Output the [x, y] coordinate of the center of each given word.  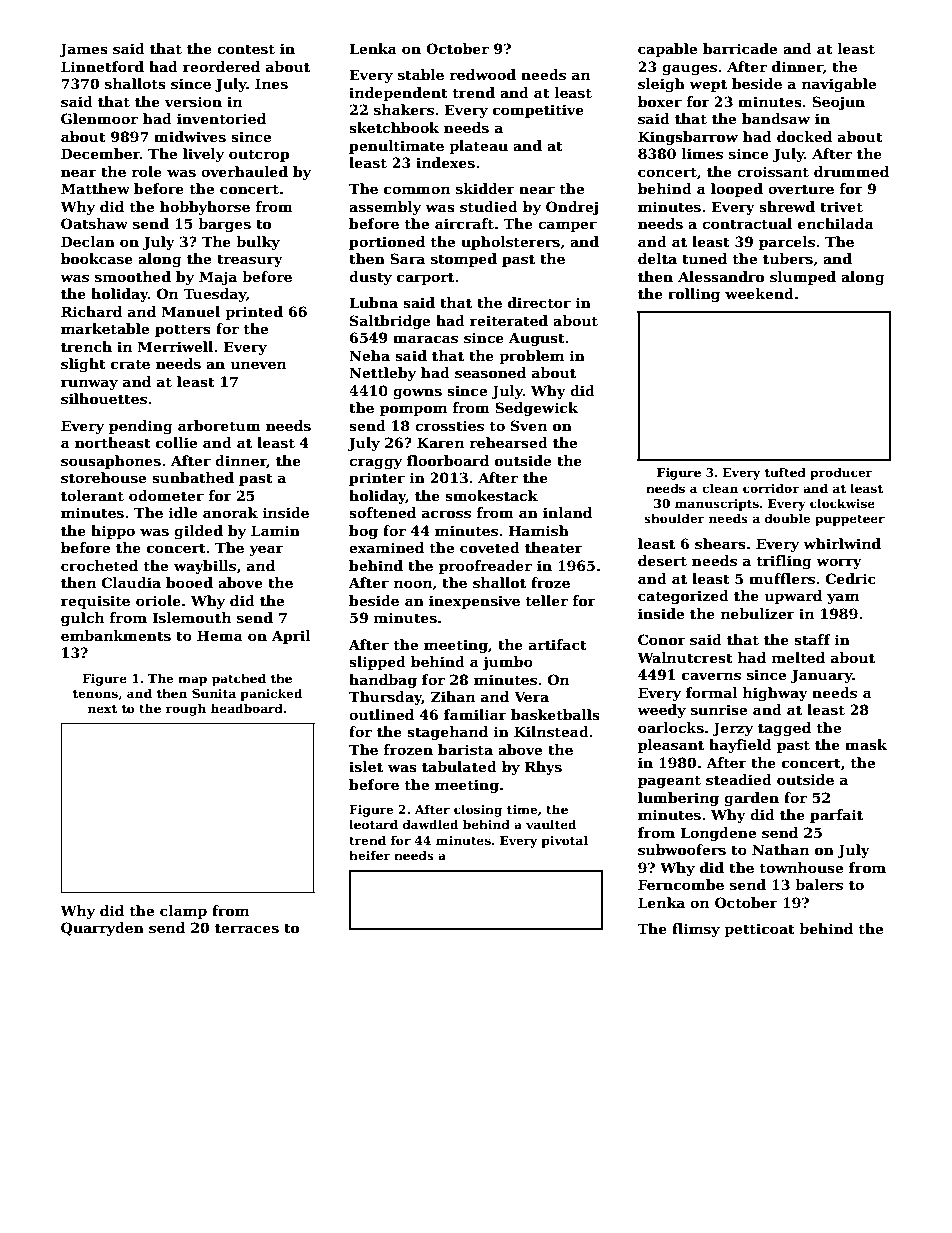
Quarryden [102, 929]
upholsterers [510, 243]
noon [413, 584]
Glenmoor [99, 118]
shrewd [787, 206]
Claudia [131, 582]
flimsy [696, 930]
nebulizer [758, 613]
